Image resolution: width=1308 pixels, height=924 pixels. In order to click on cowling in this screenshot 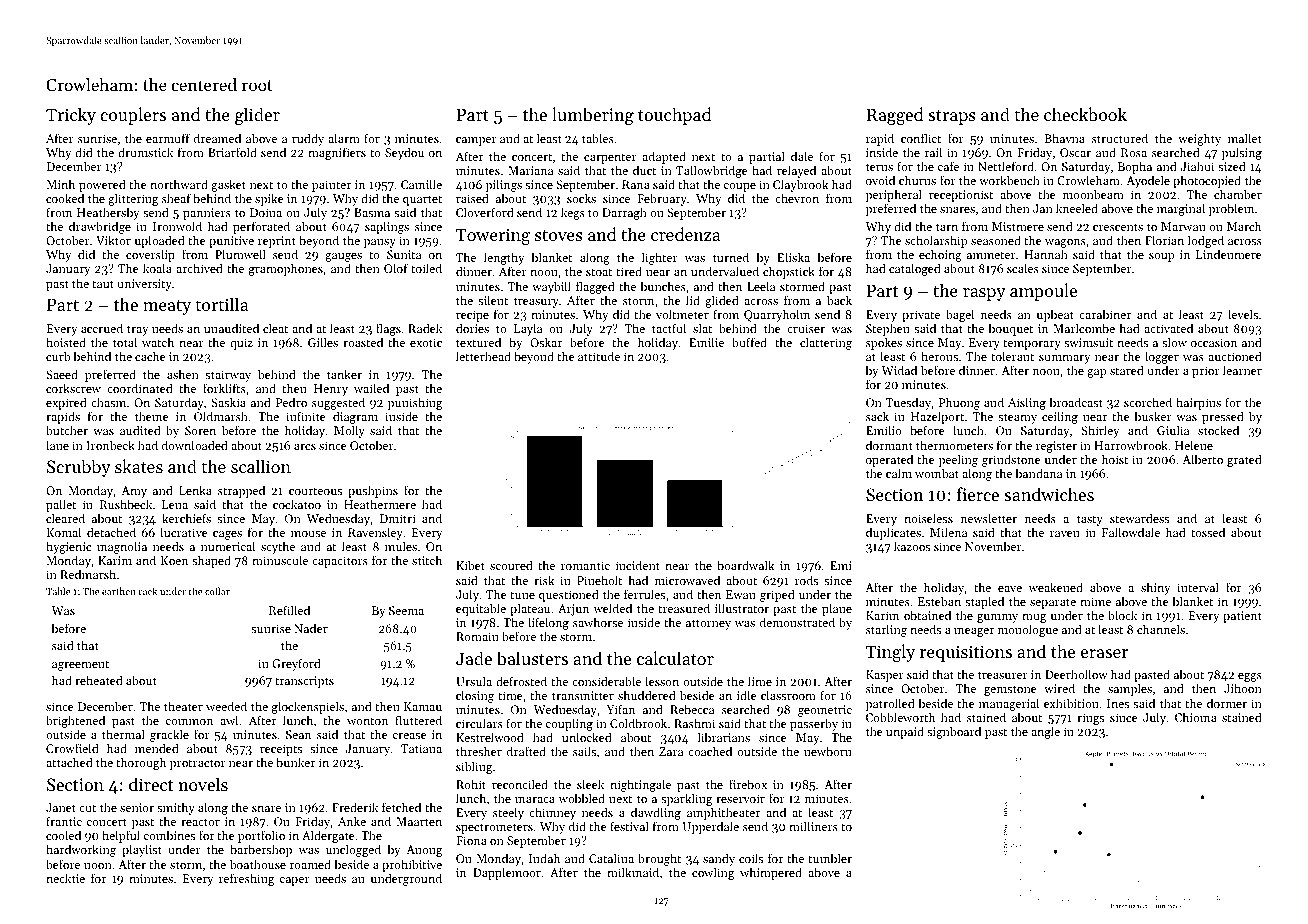, I will do `click(713, 874)`.
